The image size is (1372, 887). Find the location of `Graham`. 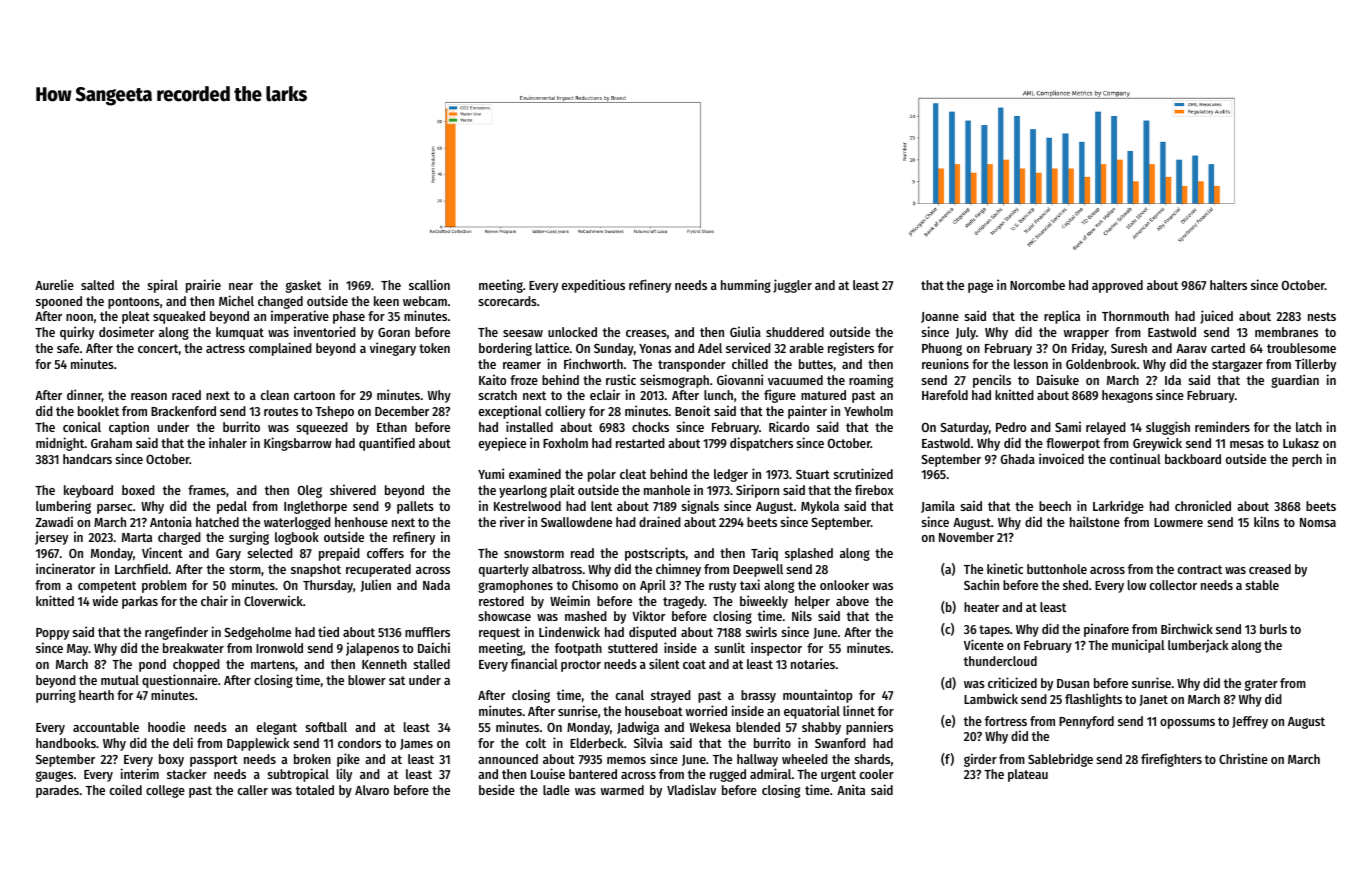

Graham is located at coordinates (111, 443).
